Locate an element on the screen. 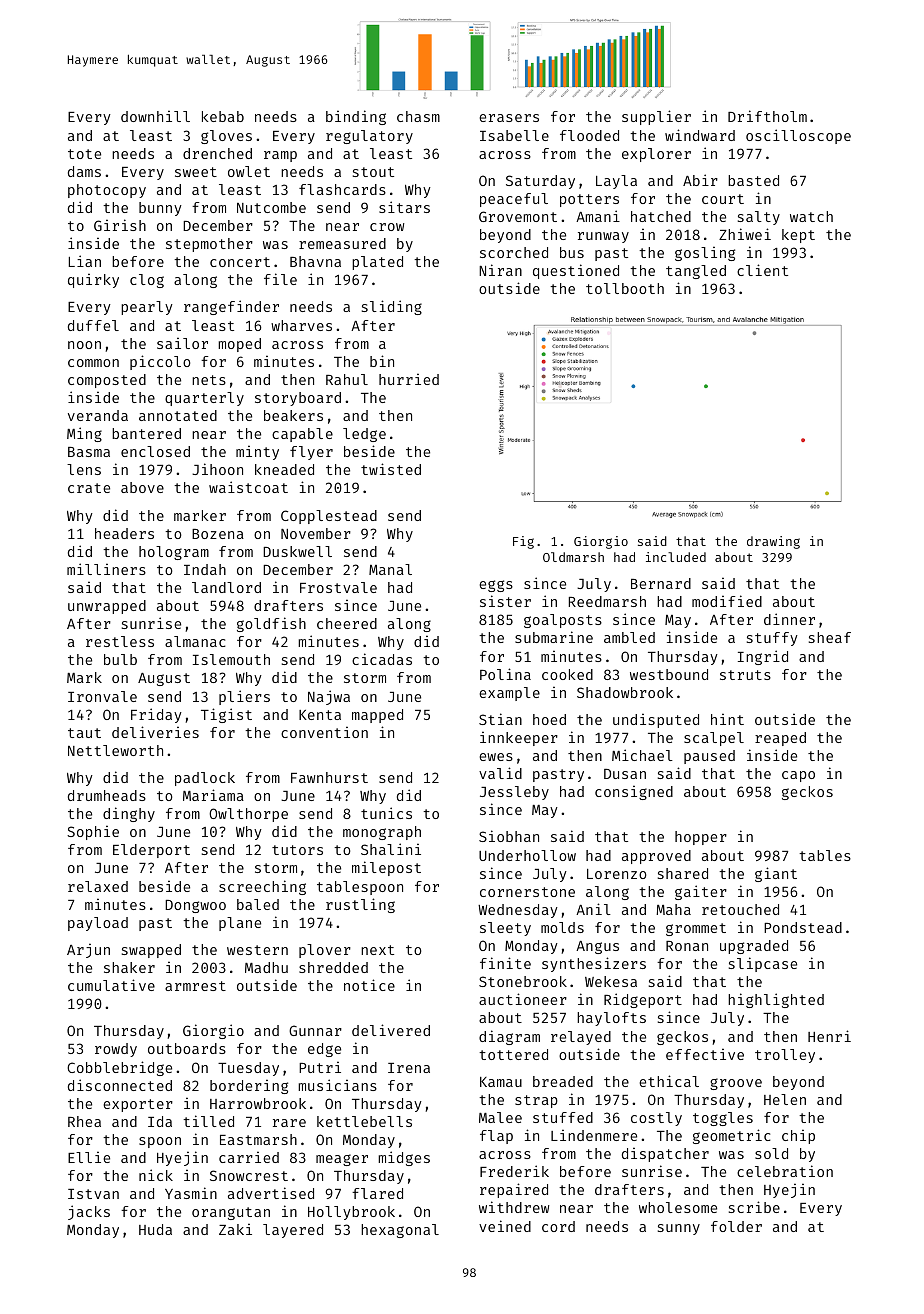  reaped is located at coordinates (780, 739).
